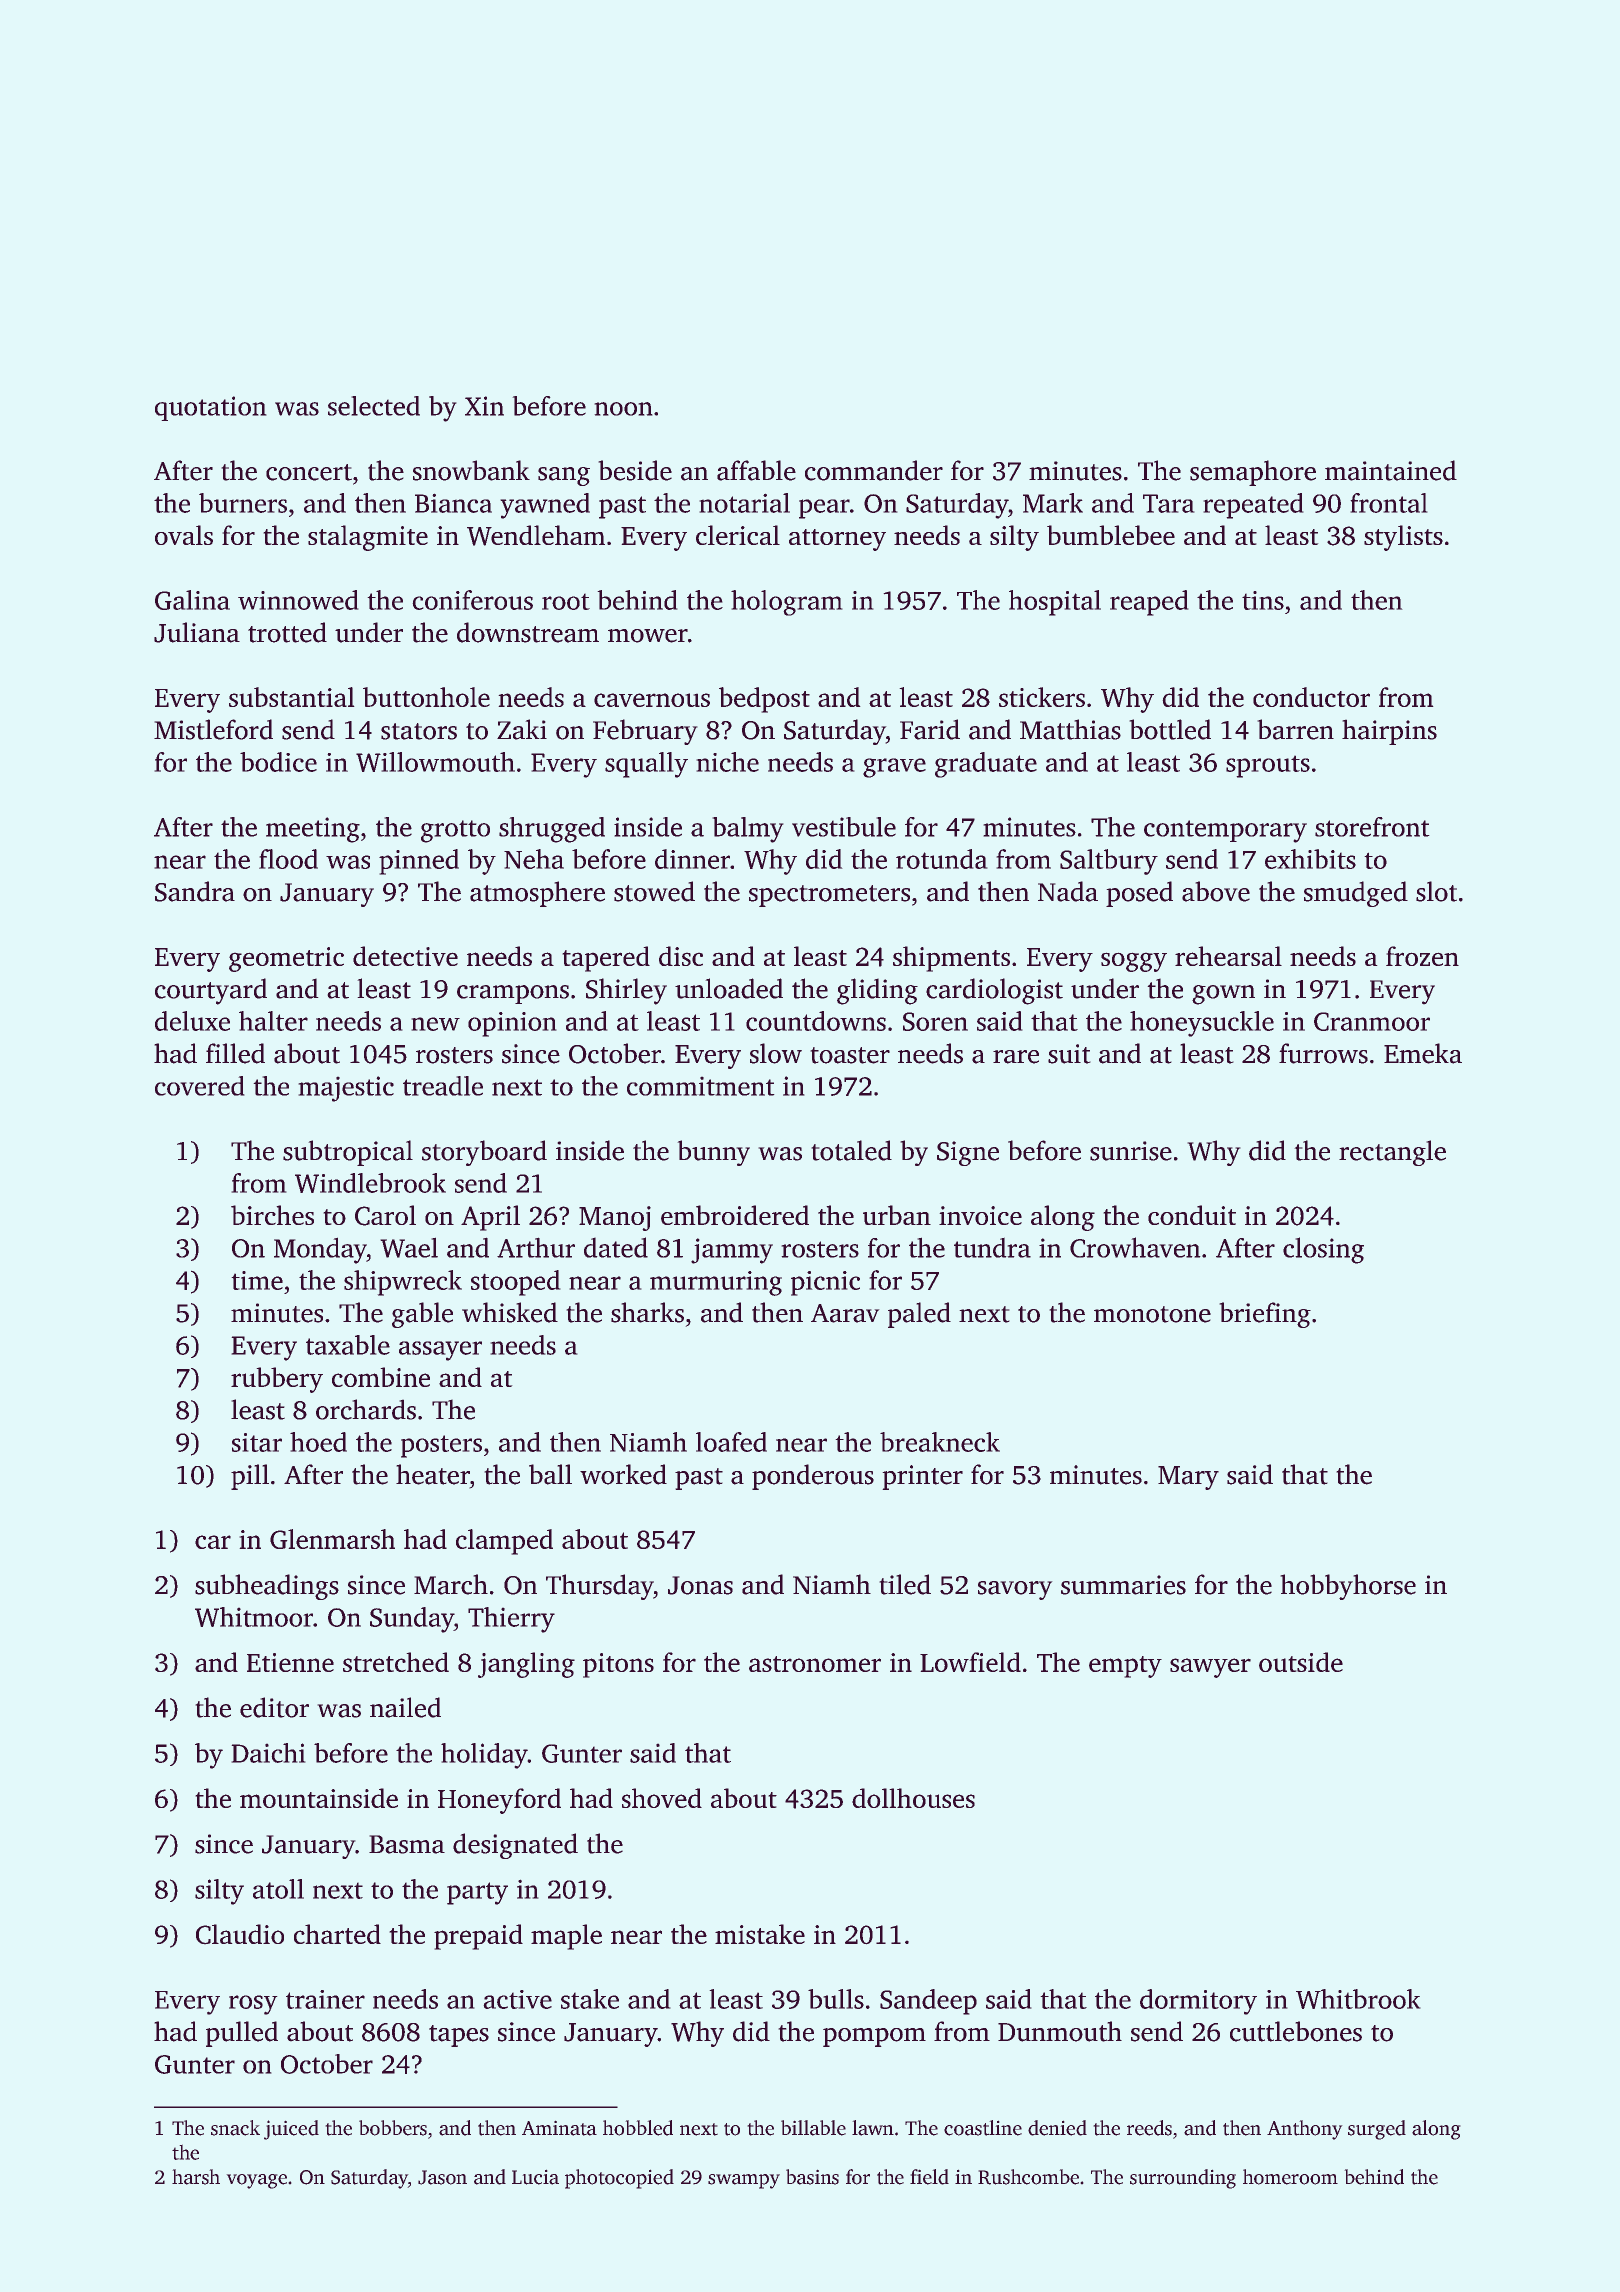 The width and height of the screenshot is (1620, 2292). I want to click on whisked, so click(510, 1312).
